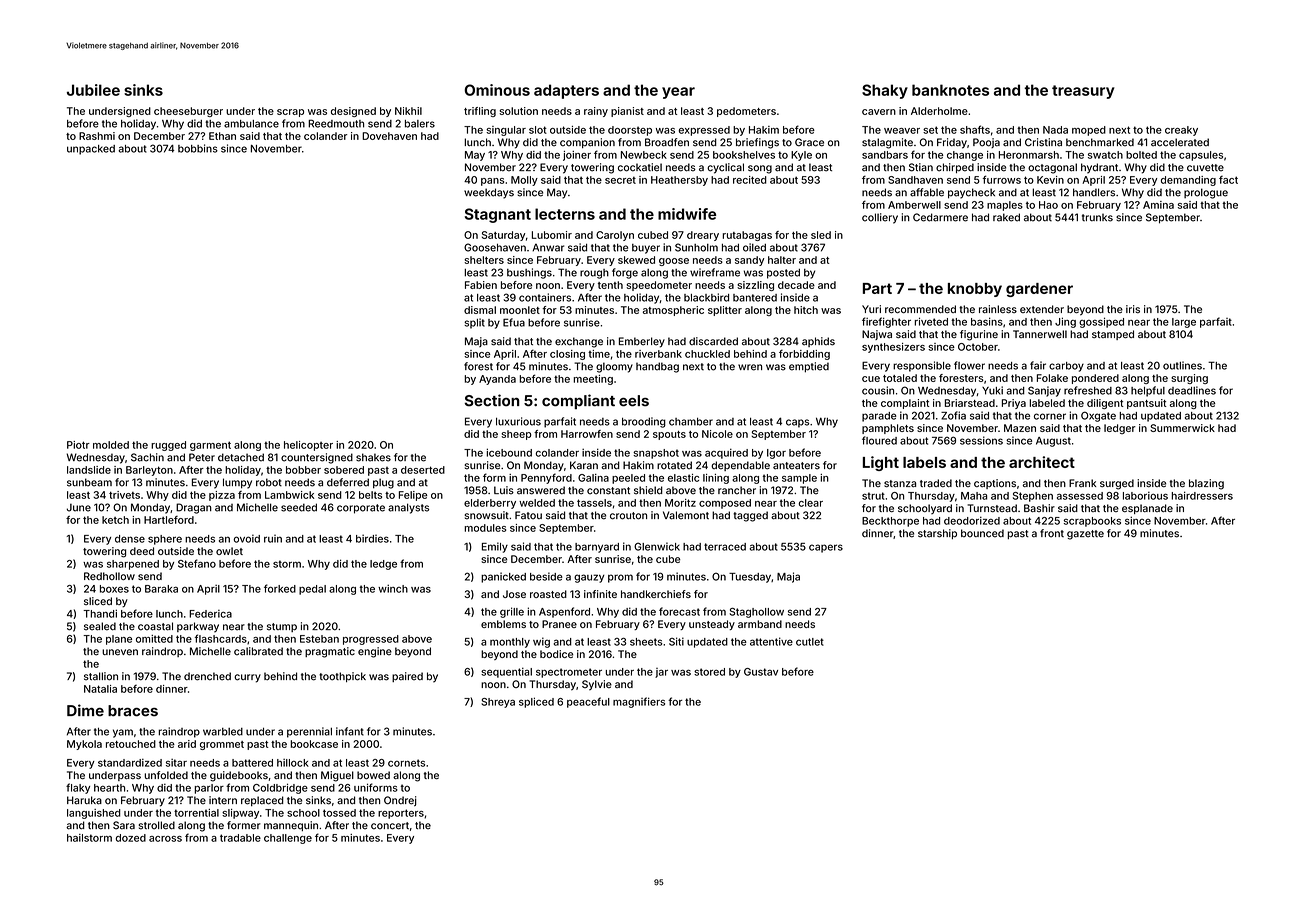 The height and width of the page is (924, 1308). I want to click on sealed, so click(100, 626).
